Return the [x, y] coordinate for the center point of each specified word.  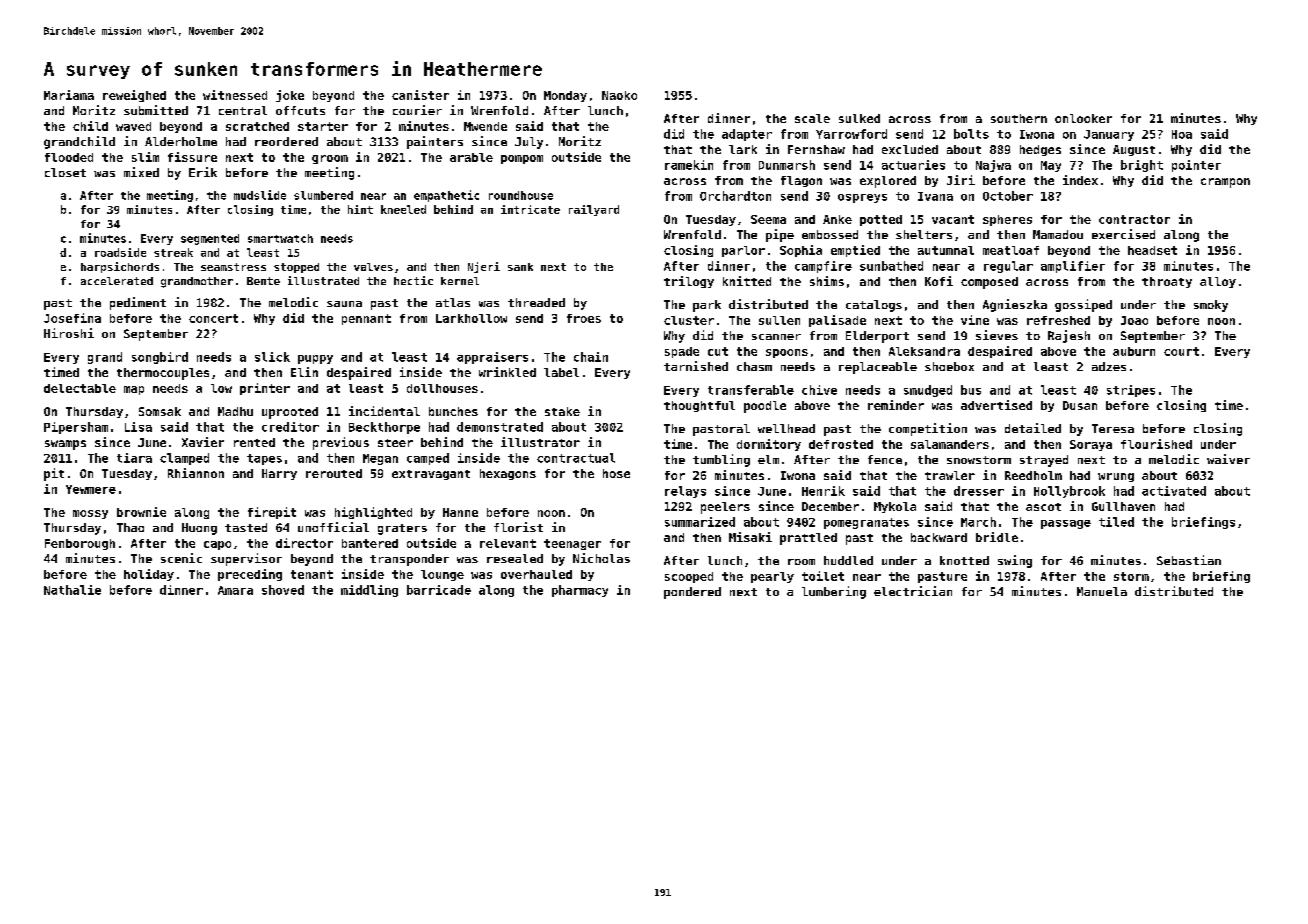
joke [290, 96]
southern [1019, 118]
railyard [594, 210]
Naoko [619, 95]
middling [369, 591]
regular [1008, 267]
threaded [536, 302]
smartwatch [280, 238]
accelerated [117, 281]
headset [1152, 250]
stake [562, 411]
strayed [1044, 461]
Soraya [1091, 445]
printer [265, 389]
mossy [90, 514]
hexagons [508, 474]
